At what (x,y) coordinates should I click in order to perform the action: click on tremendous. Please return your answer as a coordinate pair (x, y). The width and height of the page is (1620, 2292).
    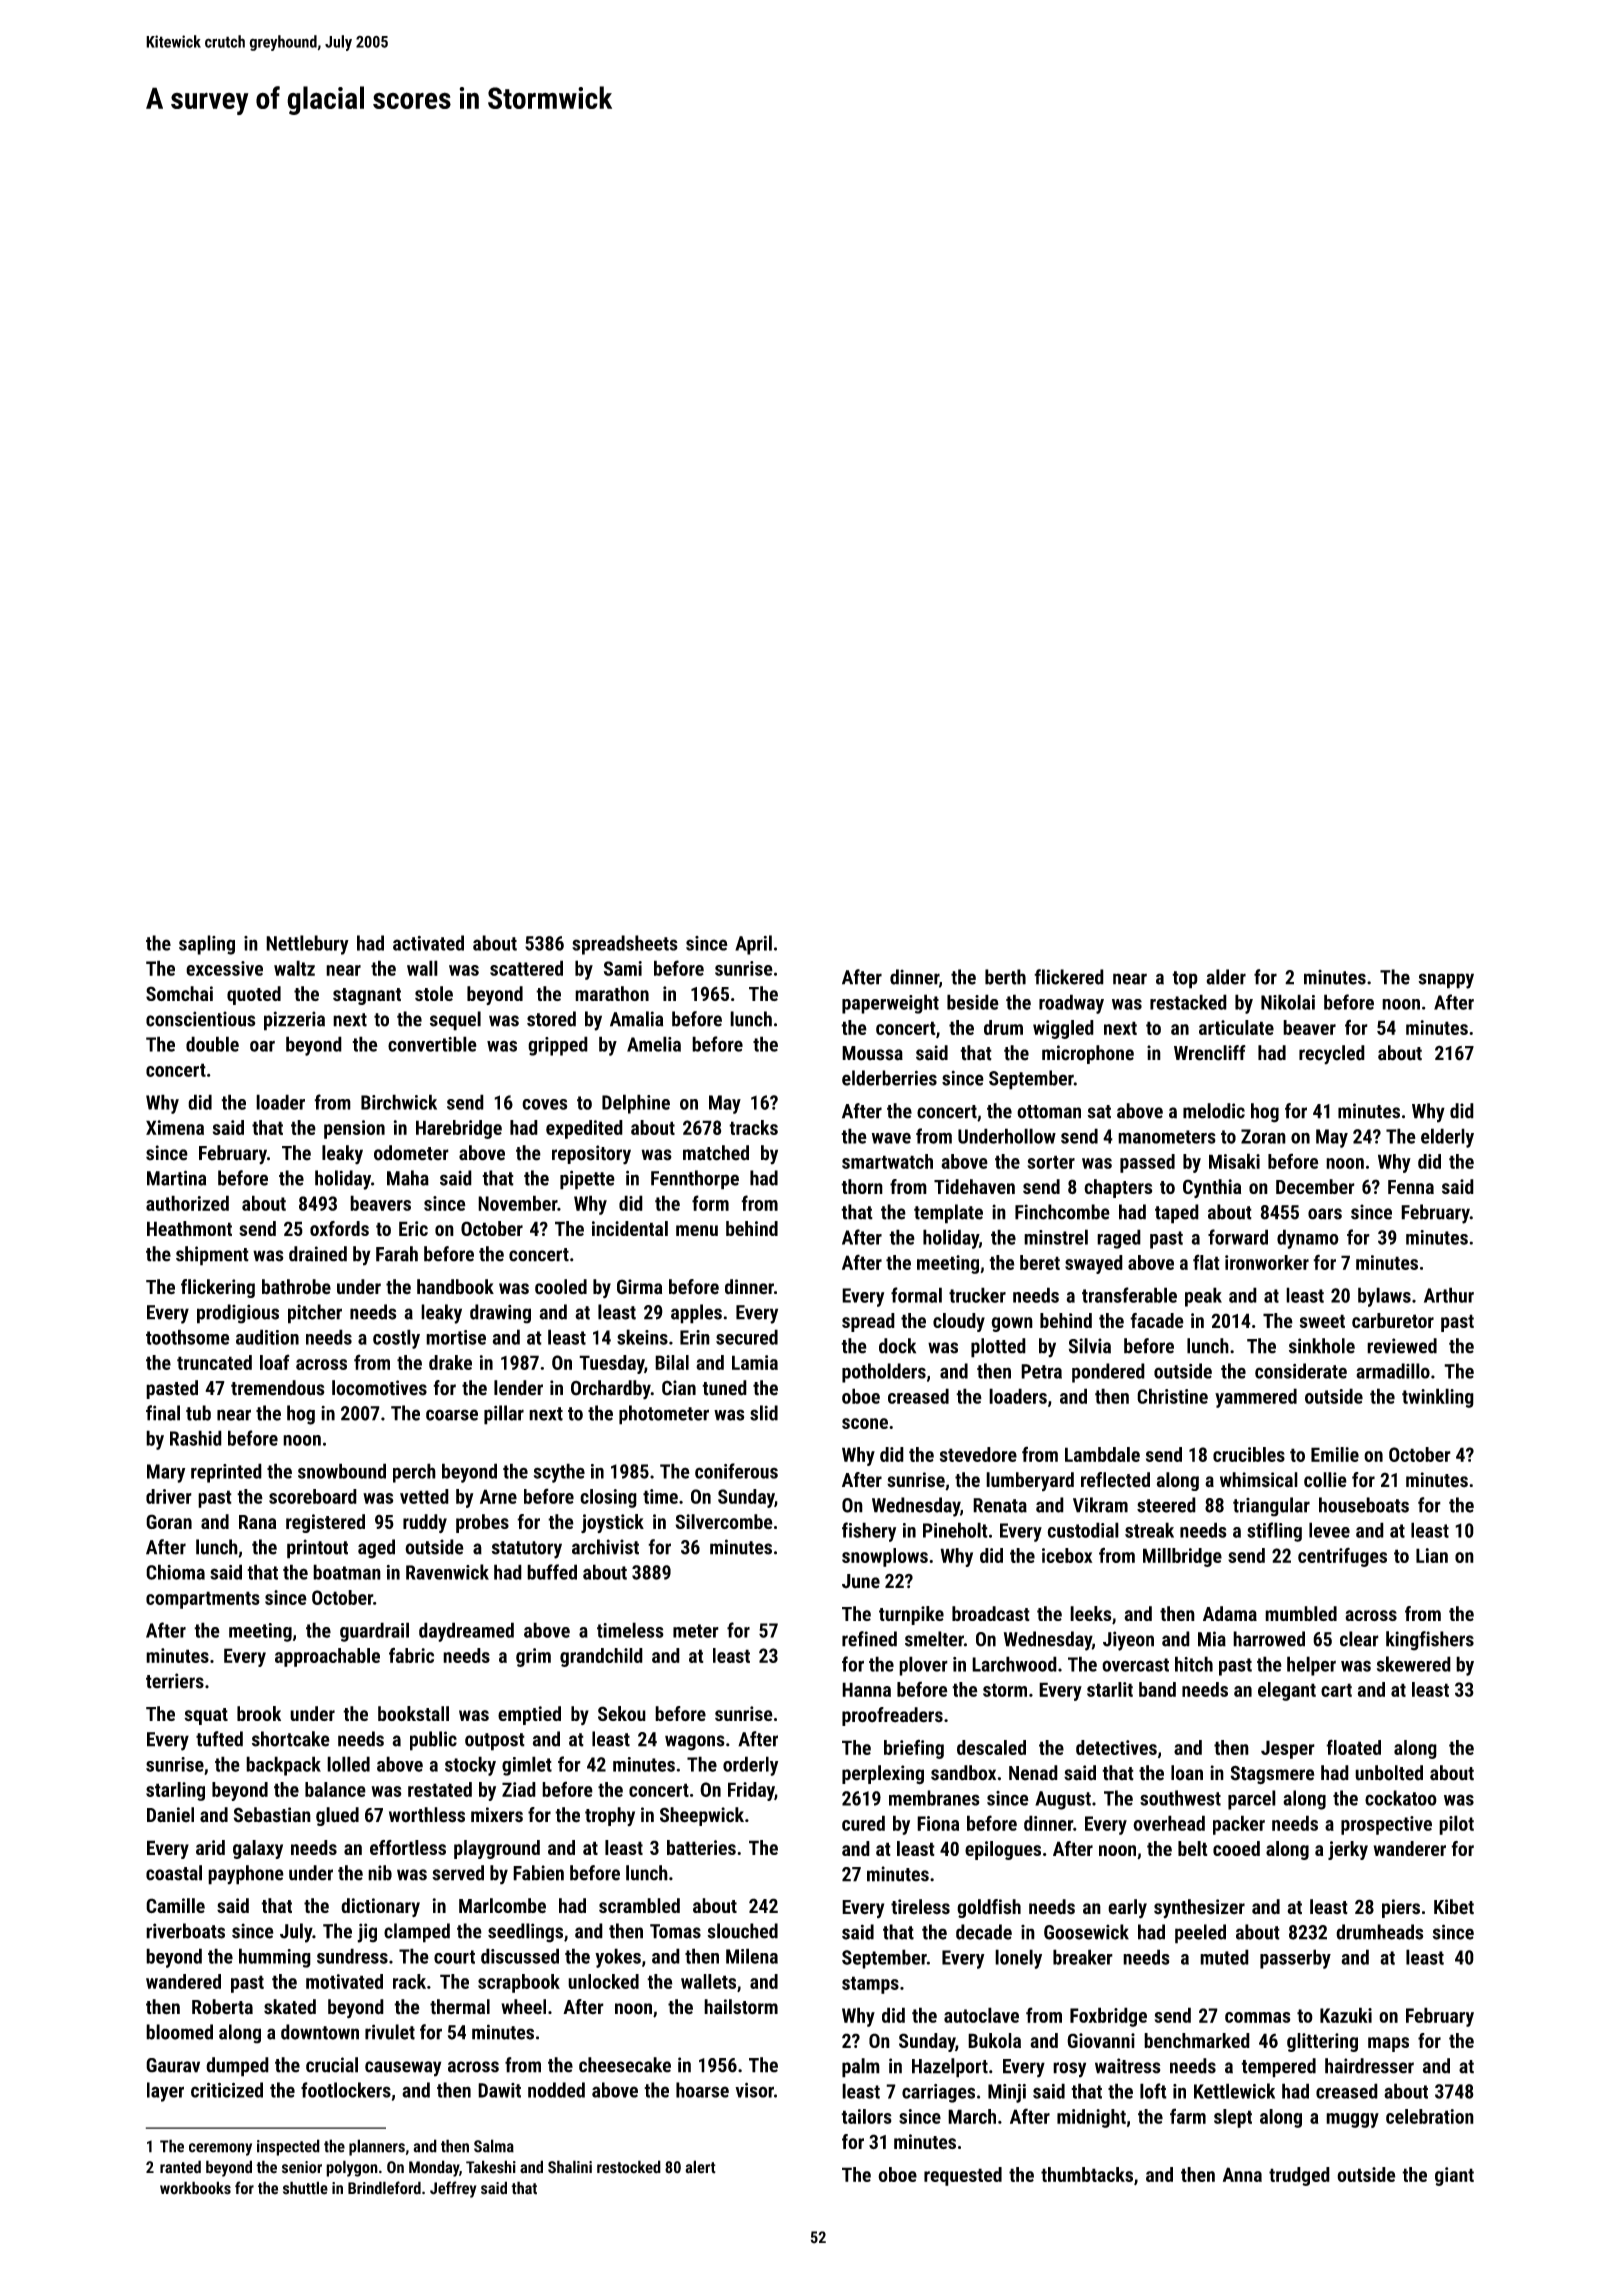
    Looking at the image, I should click on (278, 1388).
